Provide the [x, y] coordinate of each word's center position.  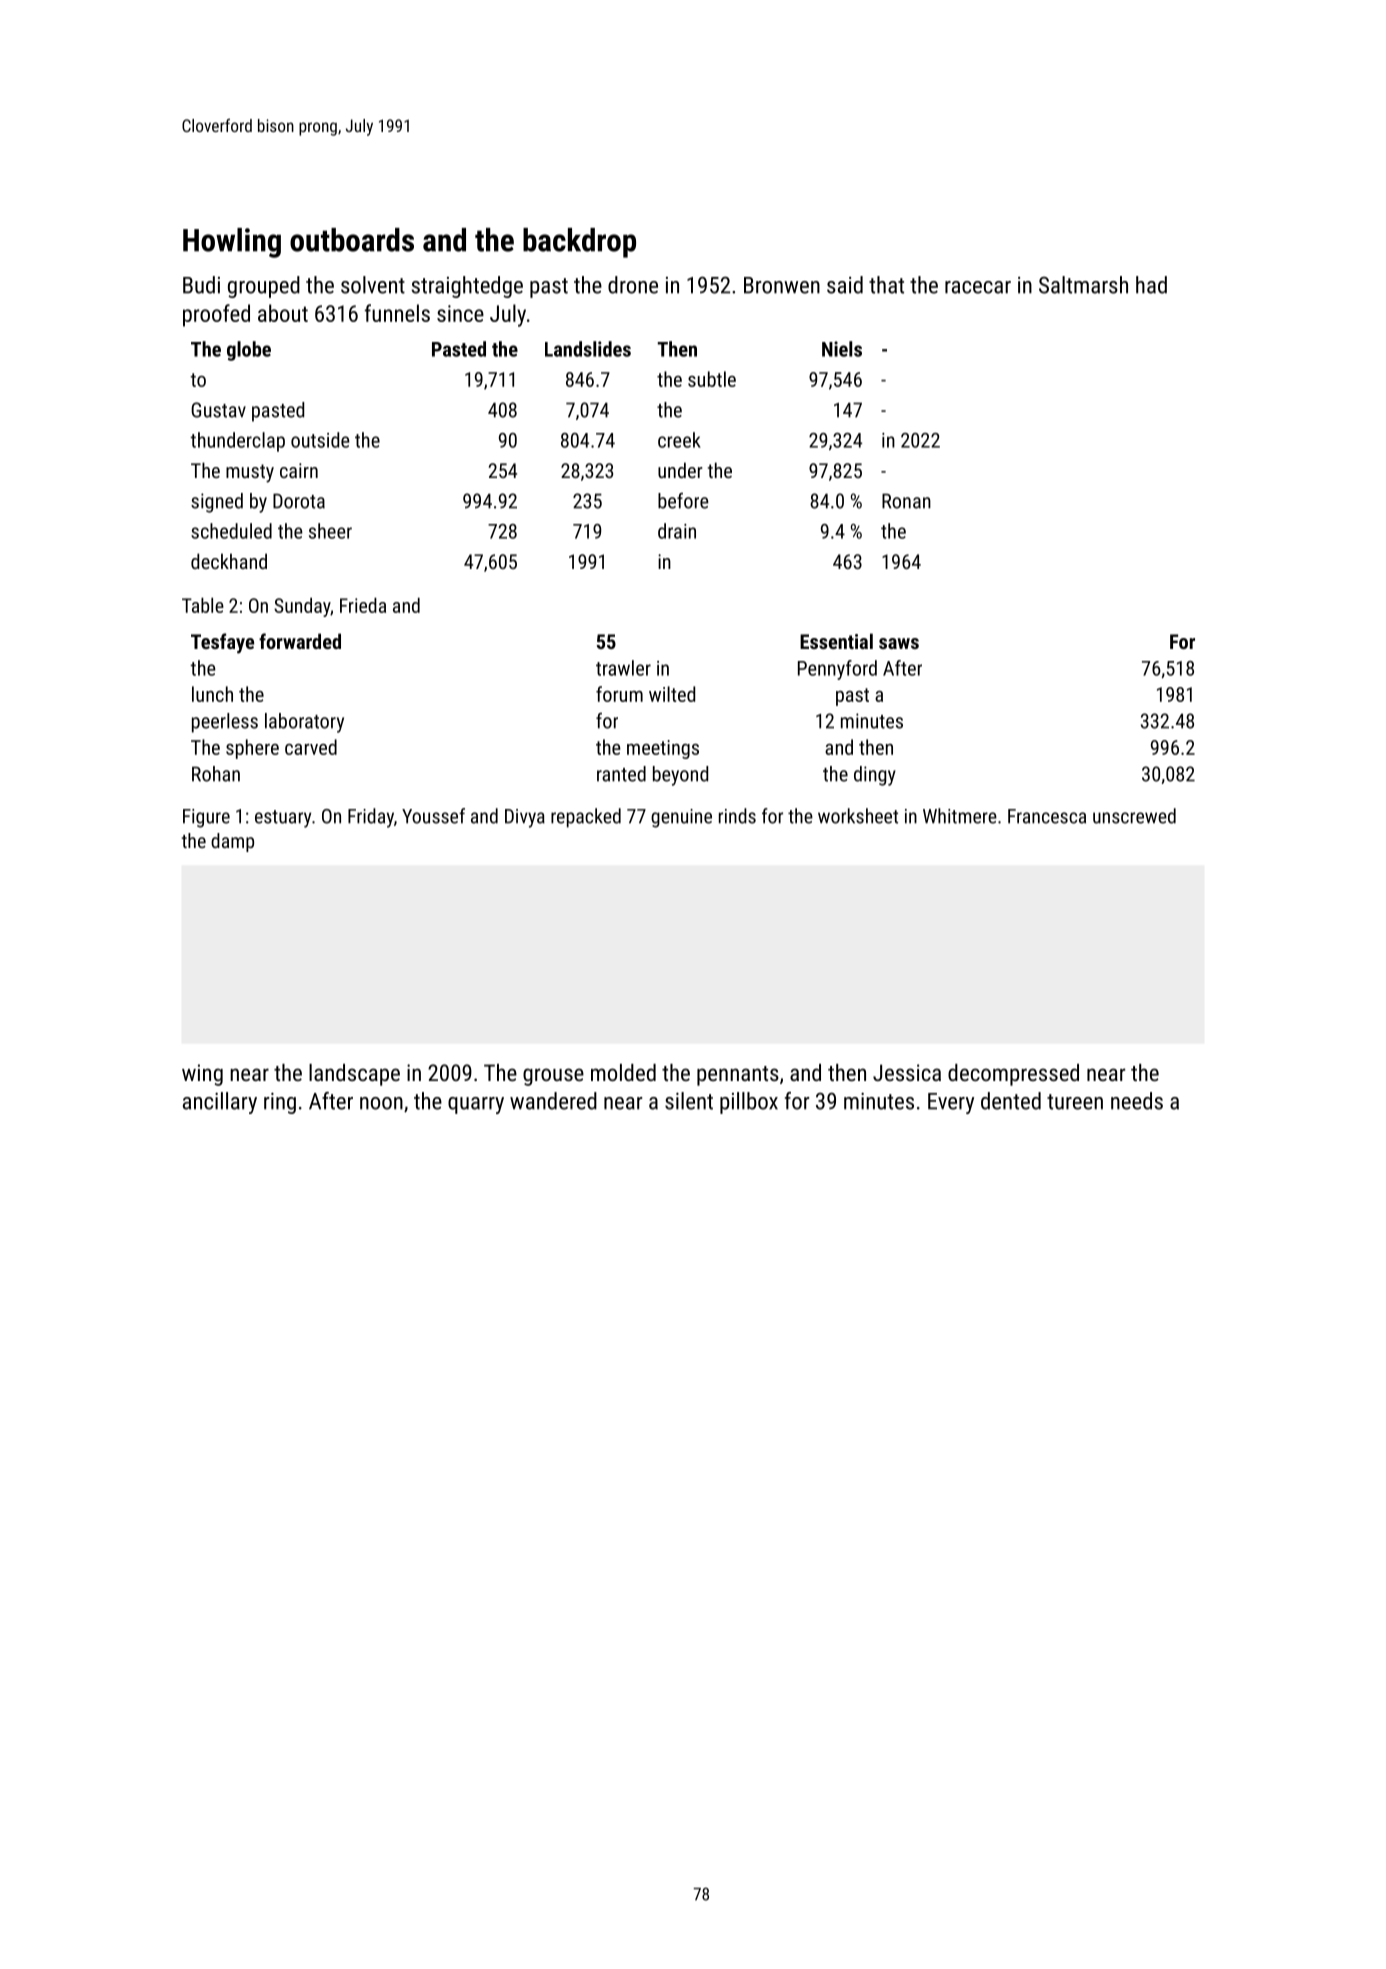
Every [951, 1103]
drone [633, 285]
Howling [232, 243]
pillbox [749, 1103]
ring [280, 1103]
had [1151, 285]
